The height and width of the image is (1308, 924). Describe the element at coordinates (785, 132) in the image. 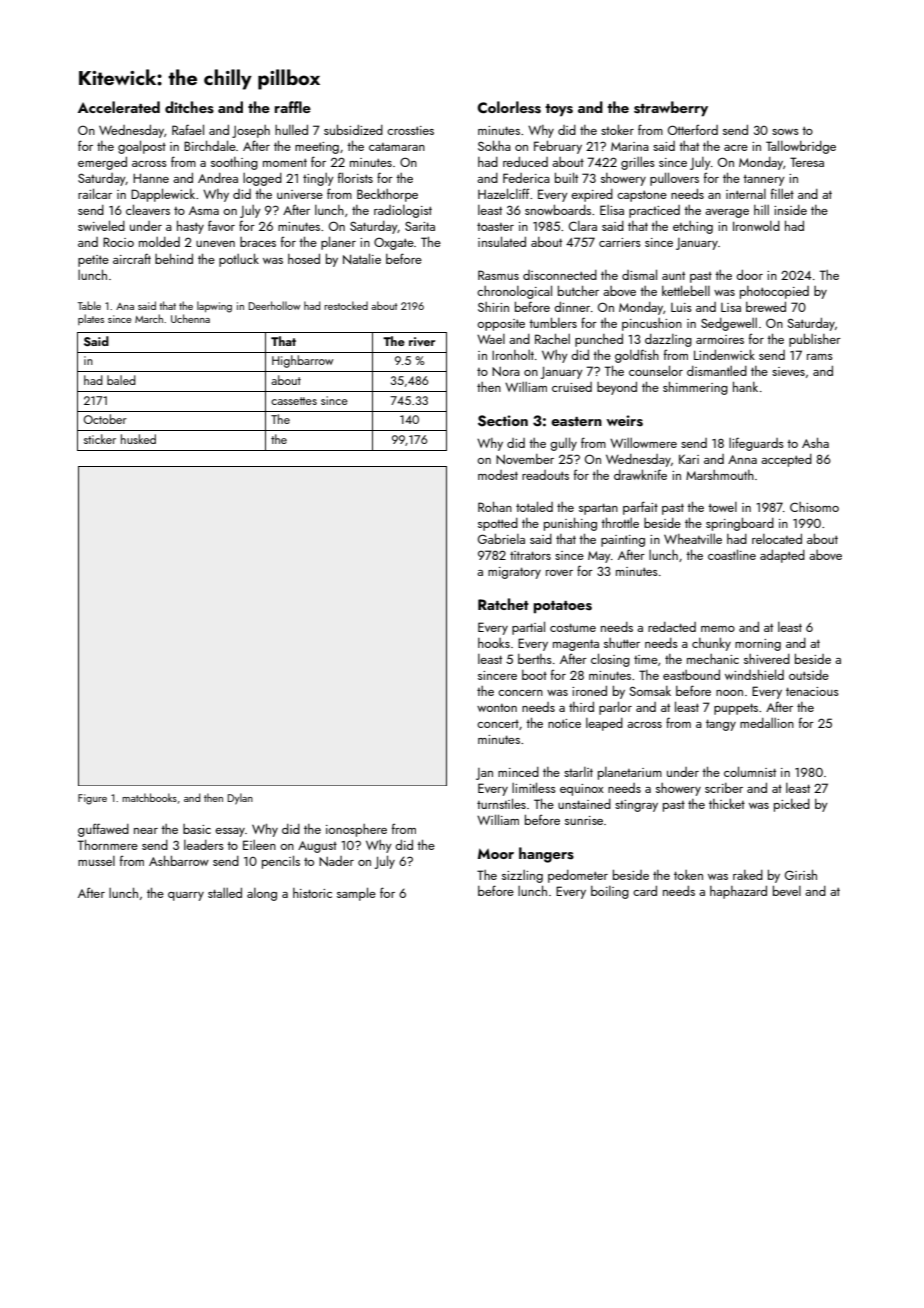

I see `sows` at that location.
